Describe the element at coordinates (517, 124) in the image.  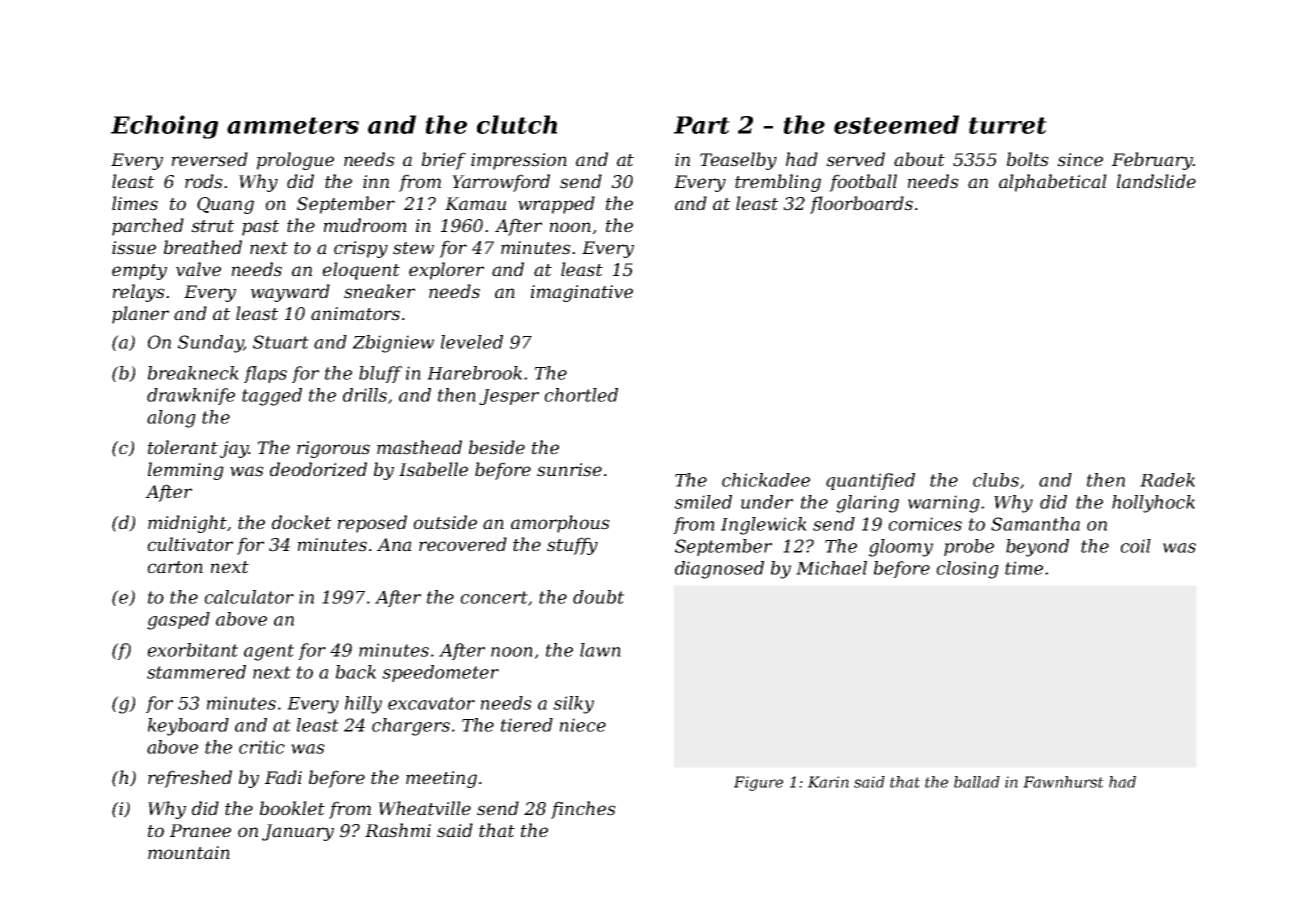
I see `clutch` at that location.
